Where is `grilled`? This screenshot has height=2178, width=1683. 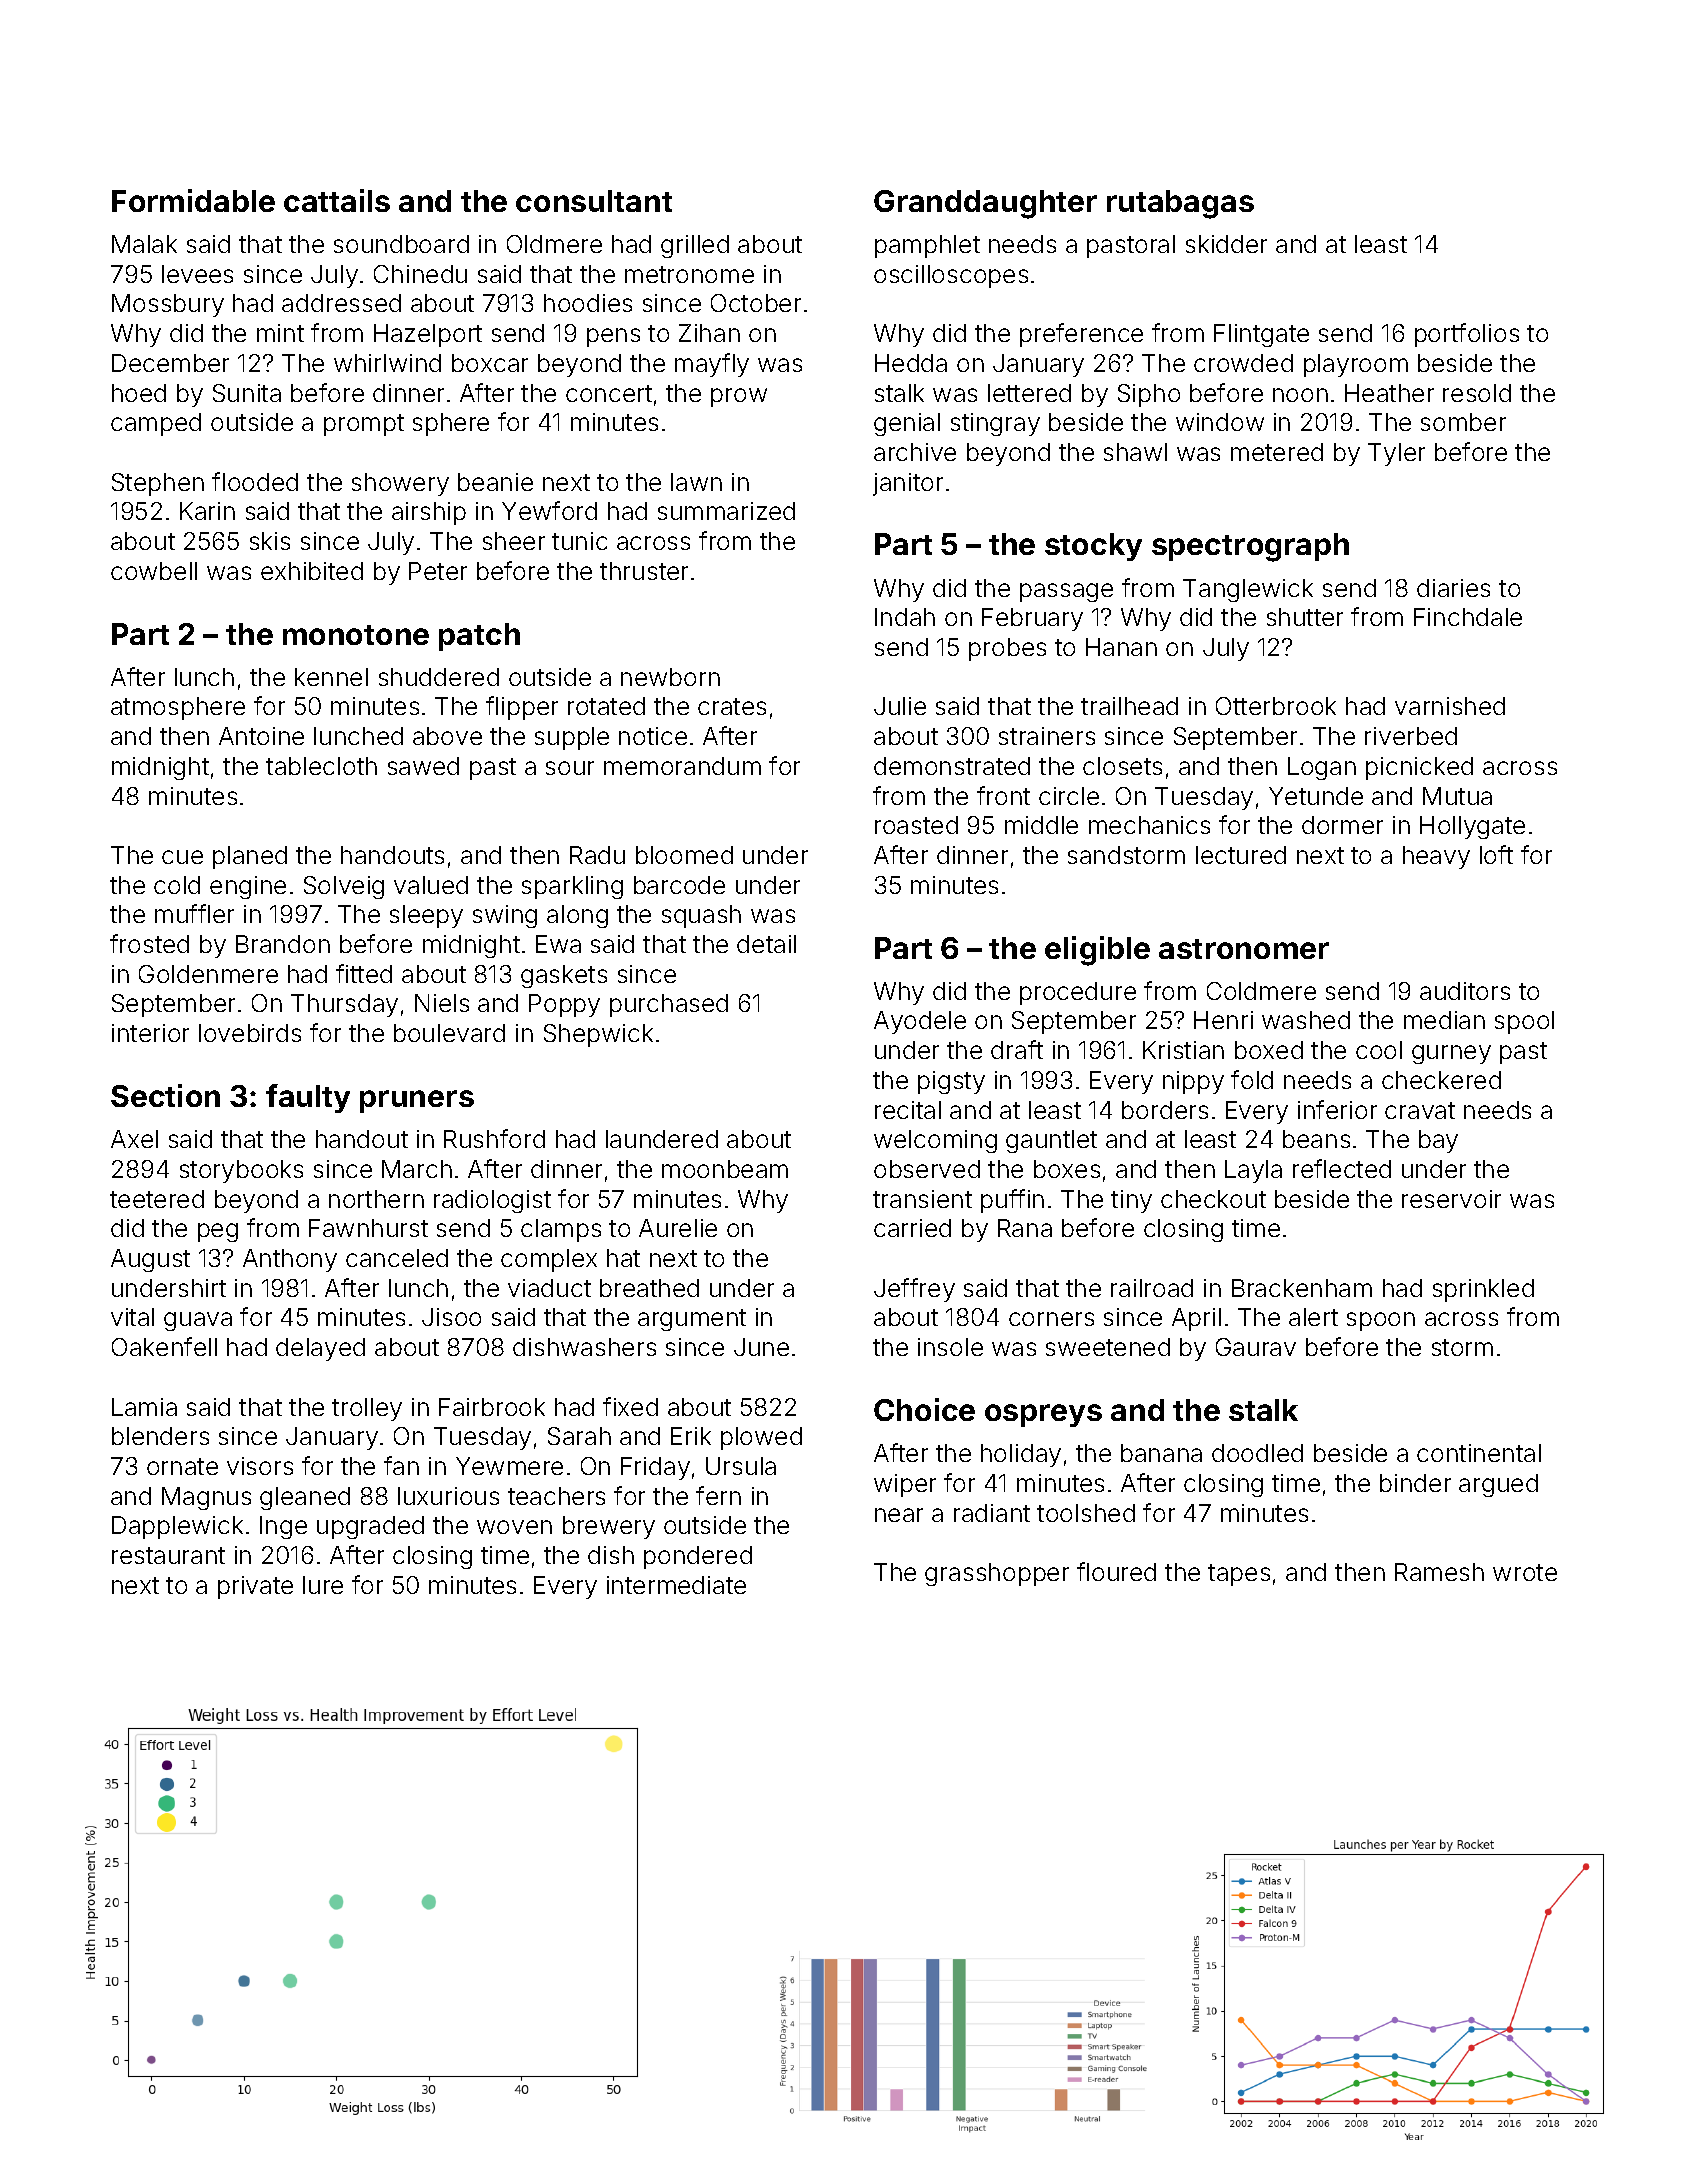
grilled is located at coordinates (695, 246).
